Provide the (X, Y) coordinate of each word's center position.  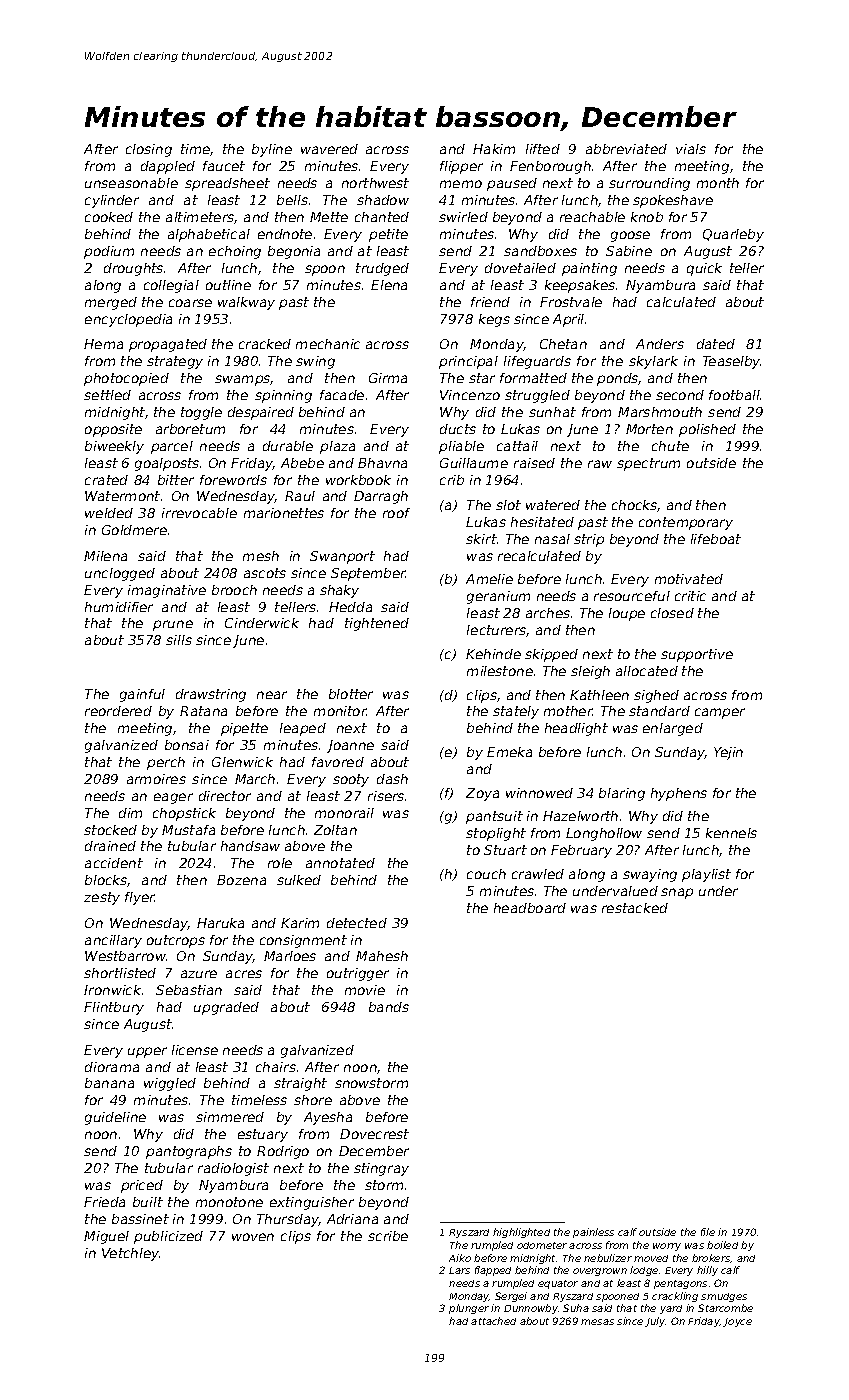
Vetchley (130, 1254)
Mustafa (188, 830)
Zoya (482, 794)
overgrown (600, 1272)
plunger (469, 1309)
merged (111, 303)
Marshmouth (660, 412)
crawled (538, 874)
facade (342, 395)
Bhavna (382, 463)
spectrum (648, 464)
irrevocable (199, 513)
